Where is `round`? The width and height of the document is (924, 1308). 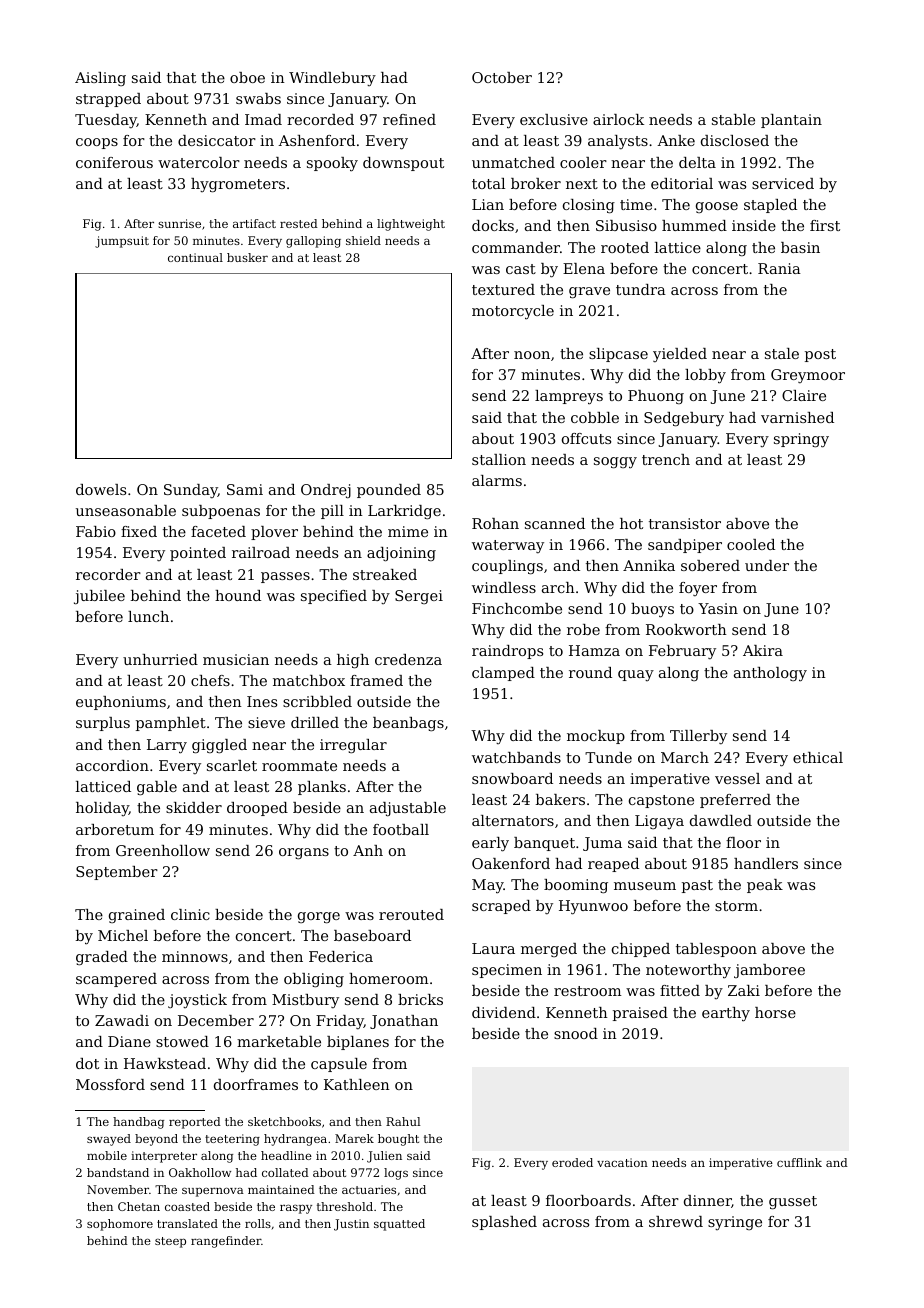 round is located at coordinates (590, 672).
